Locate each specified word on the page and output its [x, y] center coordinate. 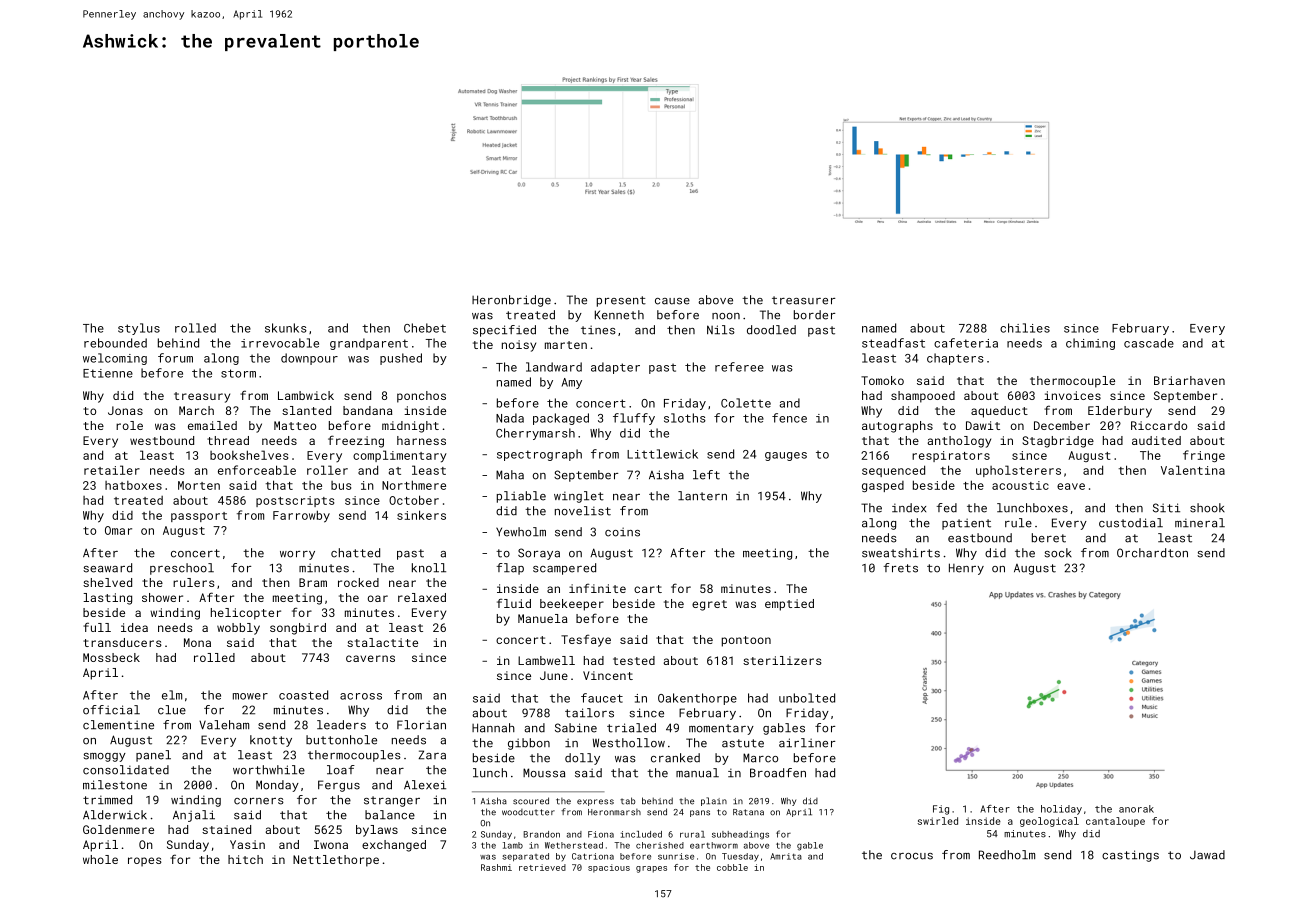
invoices [1072, 395]
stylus [139, 329]
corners [259, 801]
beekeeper [572, 605]
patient [966, 524]
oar [378, 598]
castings [1130, 856]
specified [504, 331]
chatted [355, 553]
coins [622, 532]
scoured [531, 801]
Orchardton [1152, 553]
